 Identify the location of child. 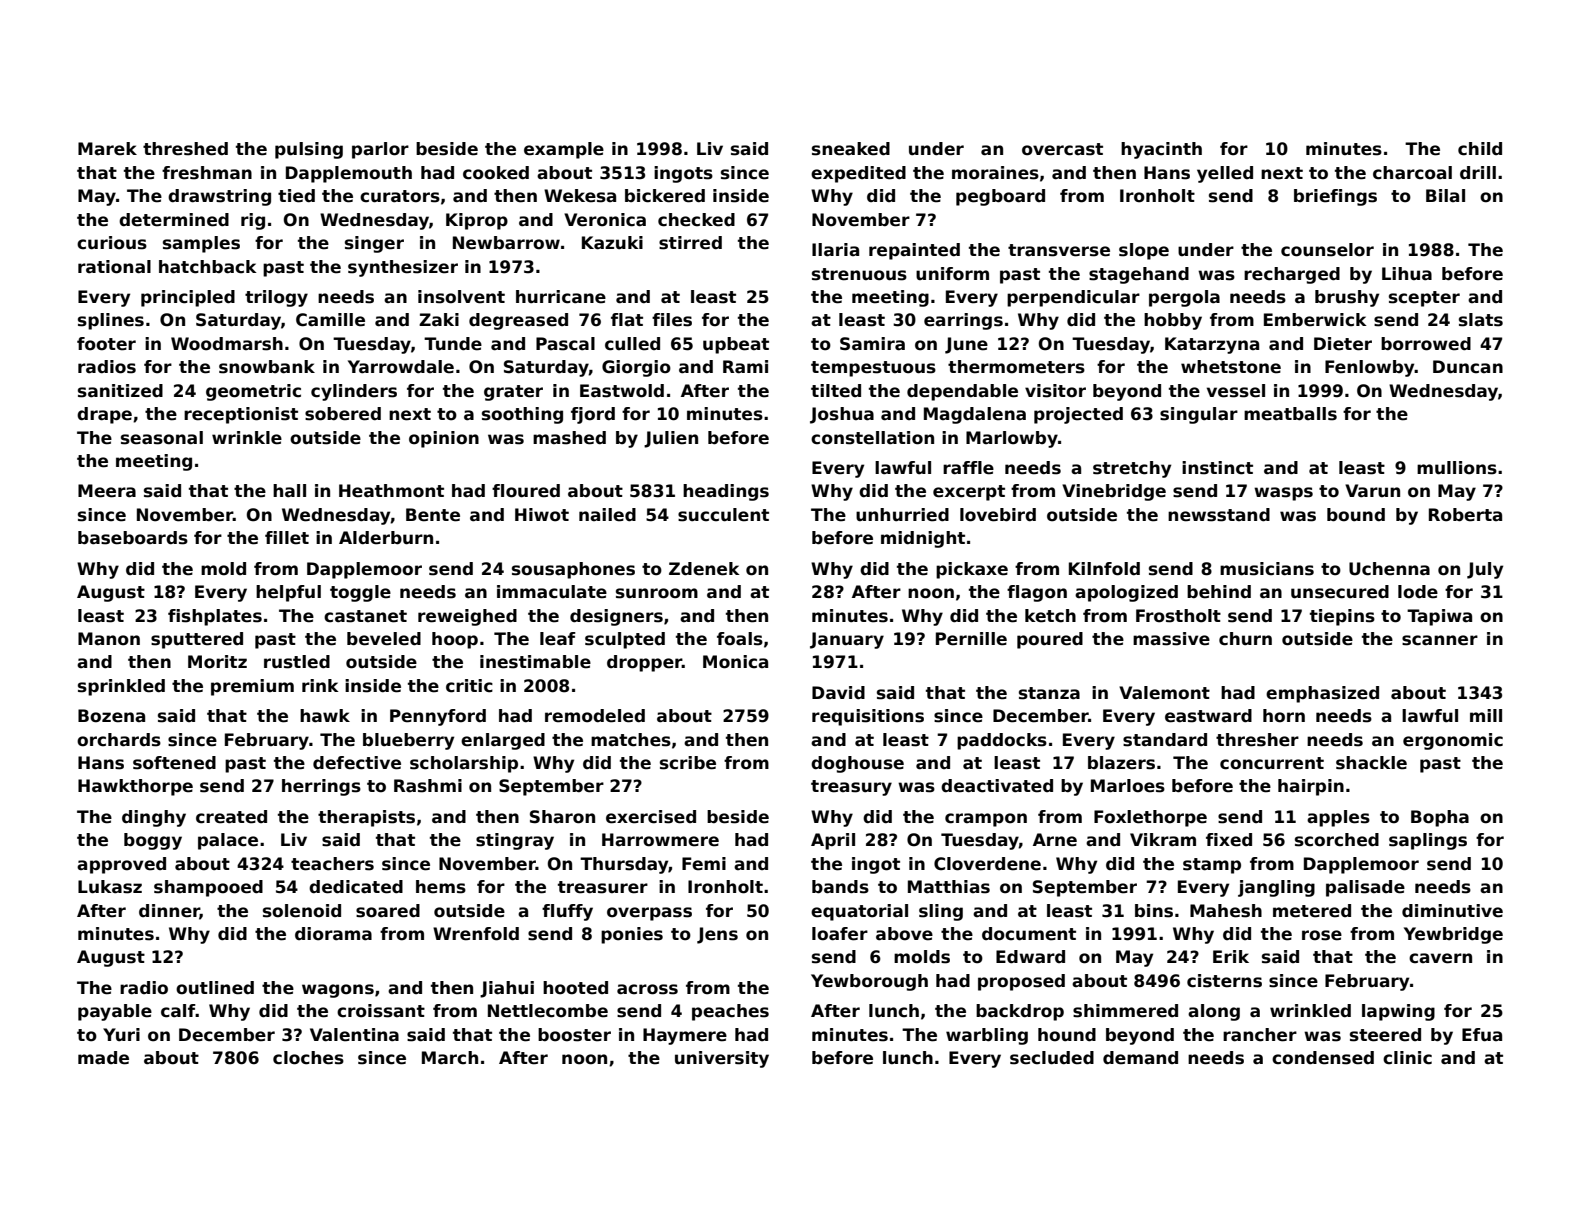
(1480, 149).
